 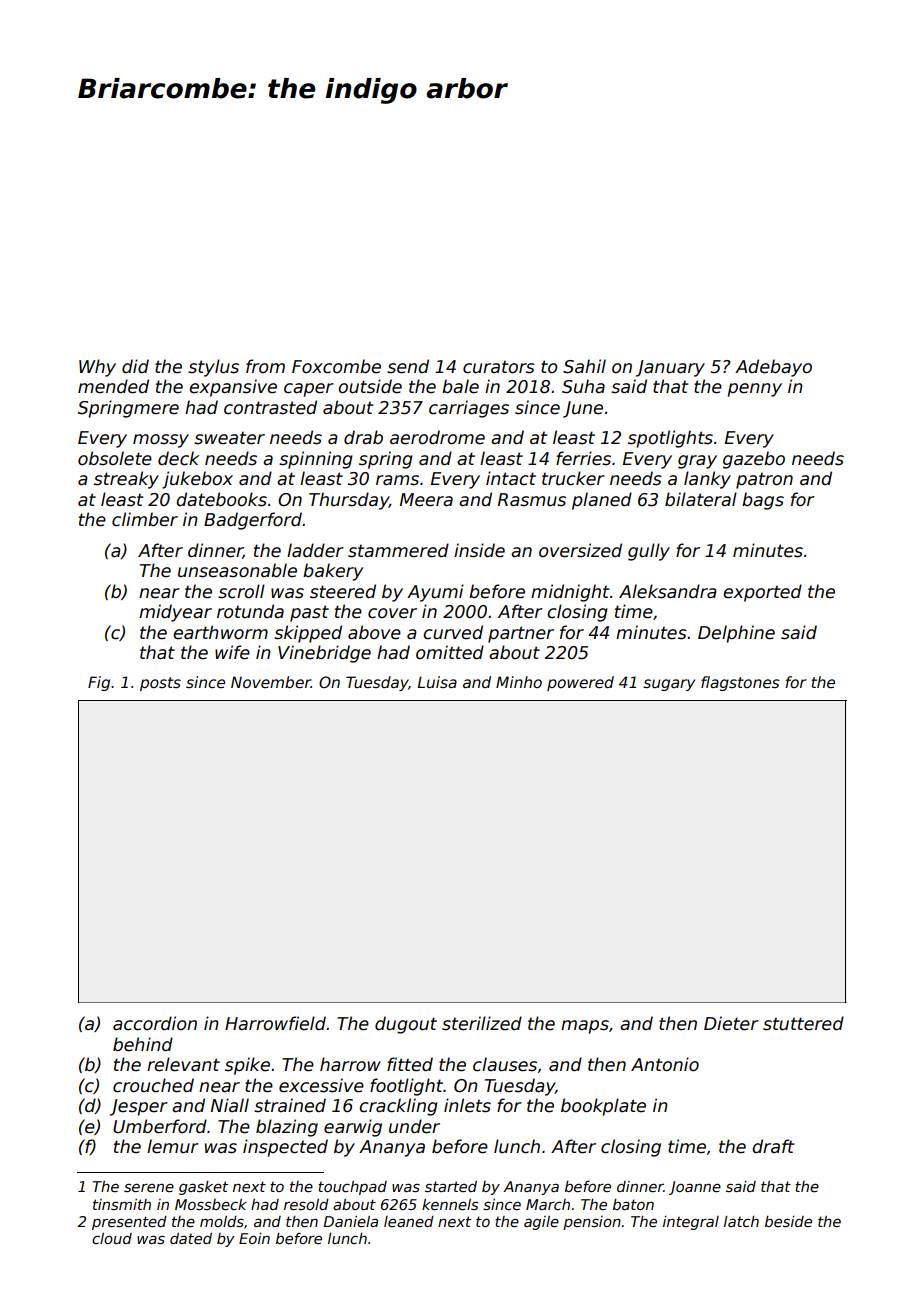 What do you see at coordinates (603, 1107) in the page?
I see `bookplate` at bounding box center [603, 1107].
